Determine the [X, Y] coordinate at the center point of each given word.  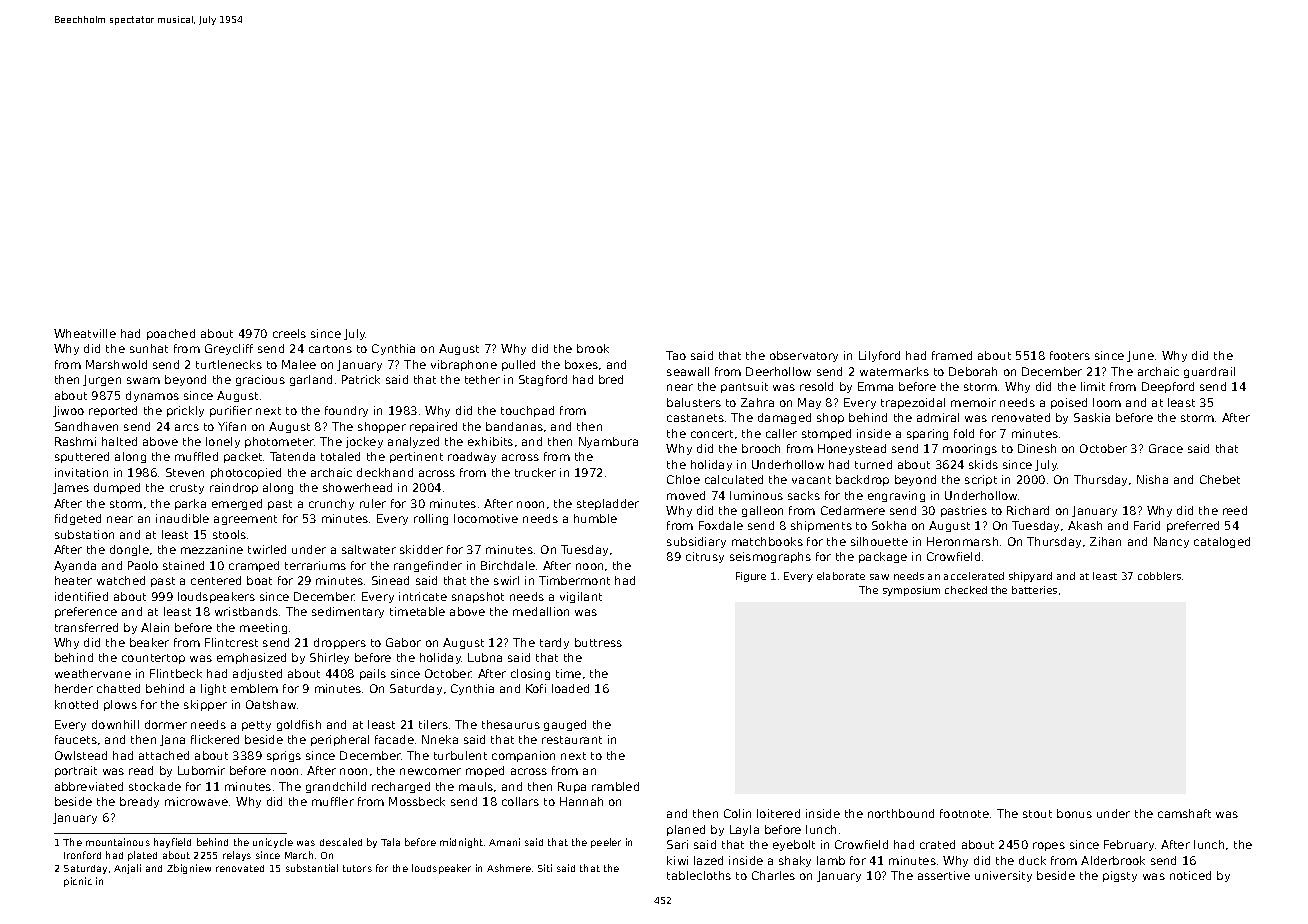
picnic [78, 882]
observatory [804, 356]
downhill [115, 724]
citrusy [705, 557]
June [1140, 356]
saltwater [369, 549]
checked [966, 590]
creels [289, 333]
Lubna [485, 657]
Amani [504, 842]
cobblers [1159, 576]
